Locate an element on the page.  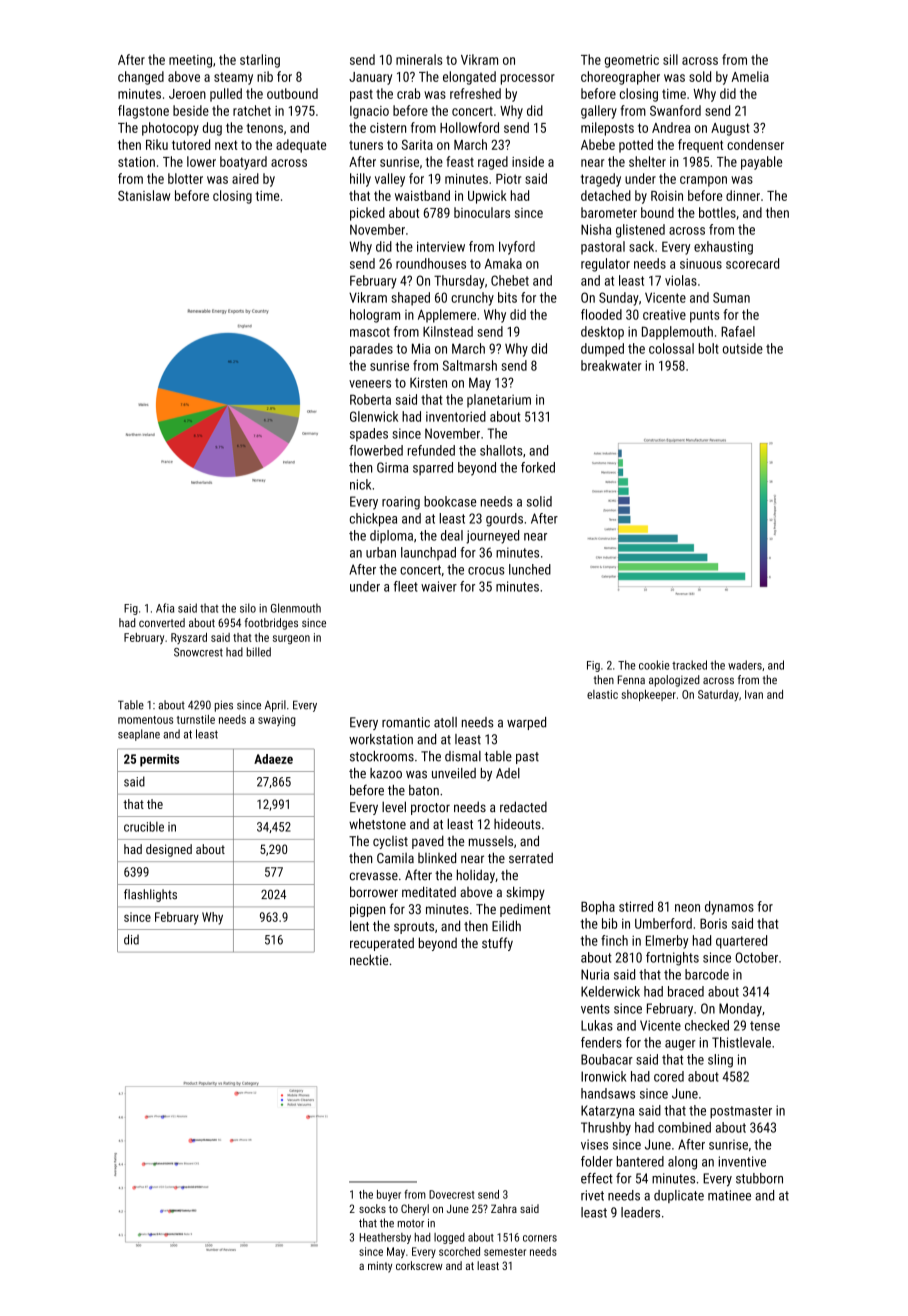
starling is located at coordinates (260, 61).
